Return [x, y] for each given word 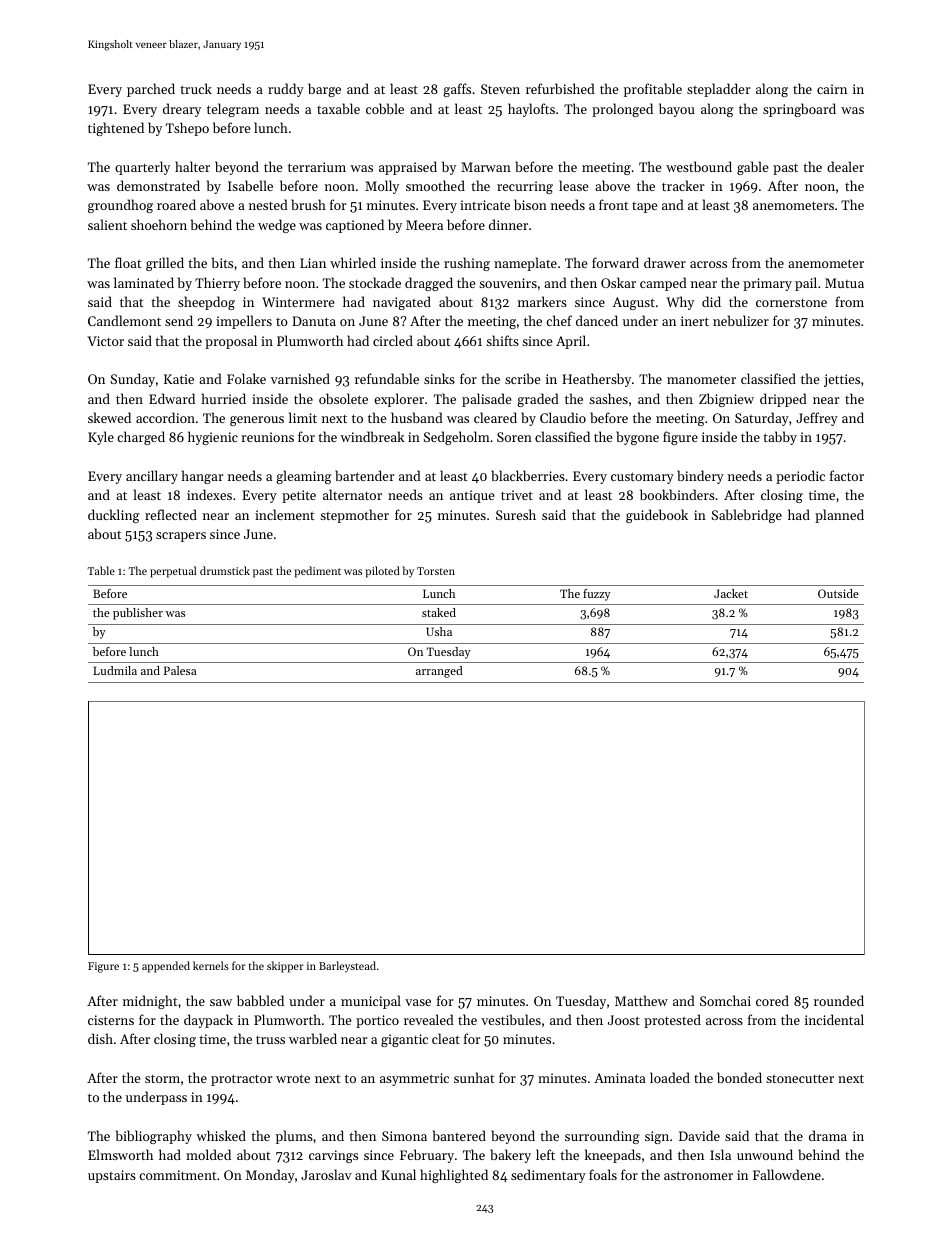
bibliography [154, 1137]
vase [418, 1002]
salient [107, 224]
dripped [783, 400]
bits [222, 262]
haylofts [531, 110]
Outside [838, 593]
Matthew [641, 1000]
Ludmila [115, 670]
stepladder [718, 90]
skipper [285, 967]
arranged [439, 672]
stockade [375, 282]
